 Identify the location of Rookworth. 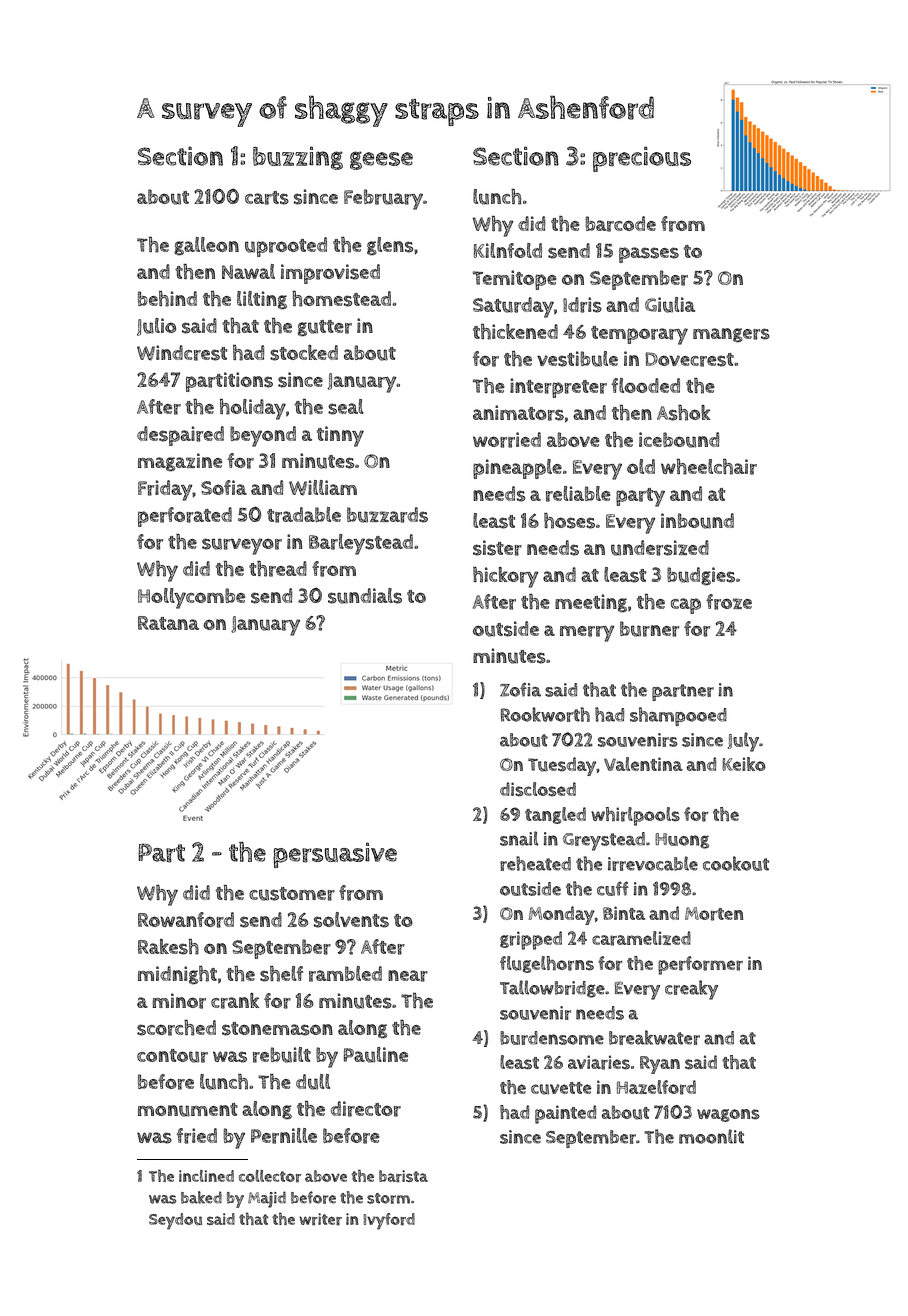
(545, 714).
